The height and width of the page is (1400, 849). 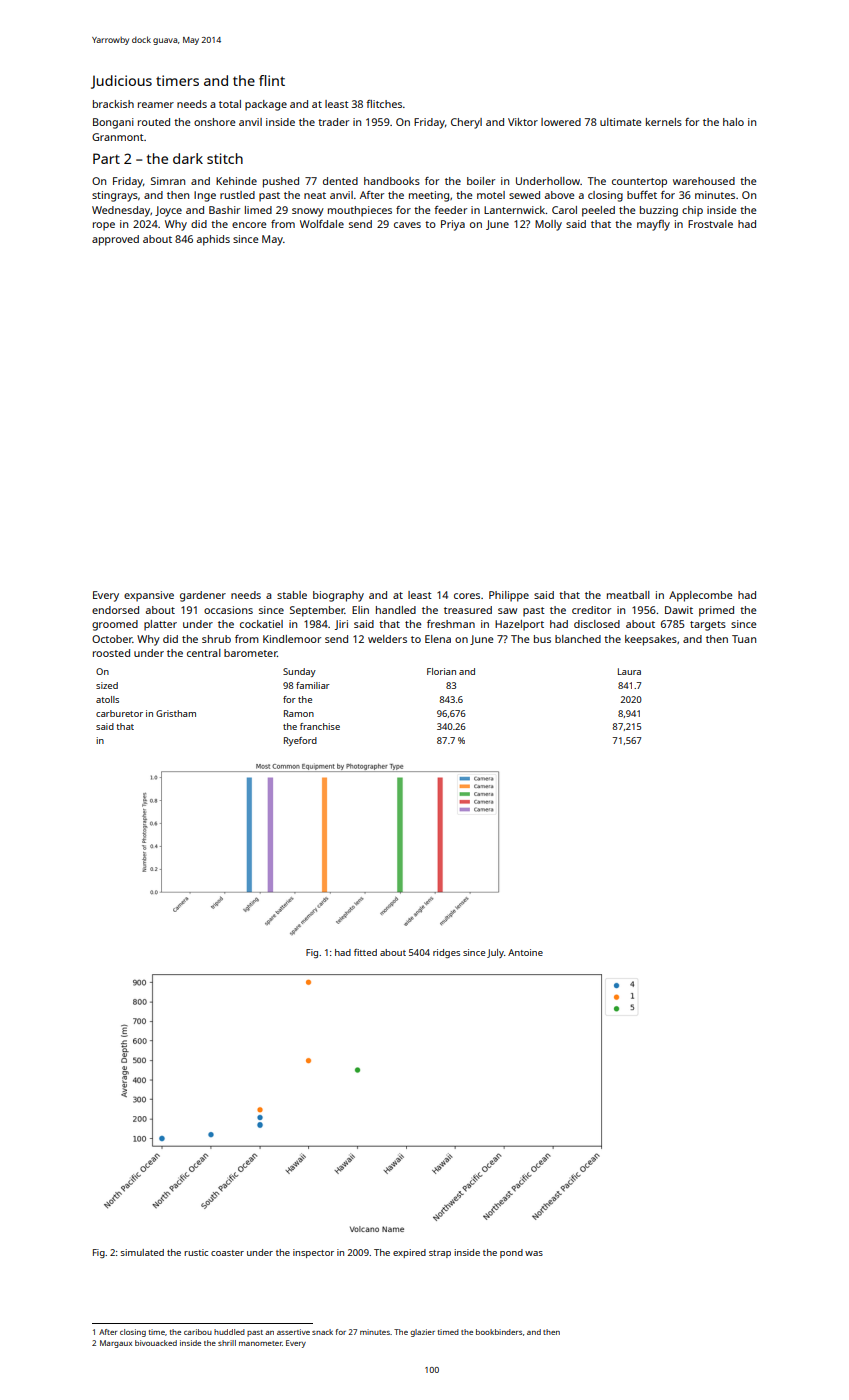 What do you see at coordinates (196, 1252) in the page?
I see `rustic` at bounding box center [196, 1252].
